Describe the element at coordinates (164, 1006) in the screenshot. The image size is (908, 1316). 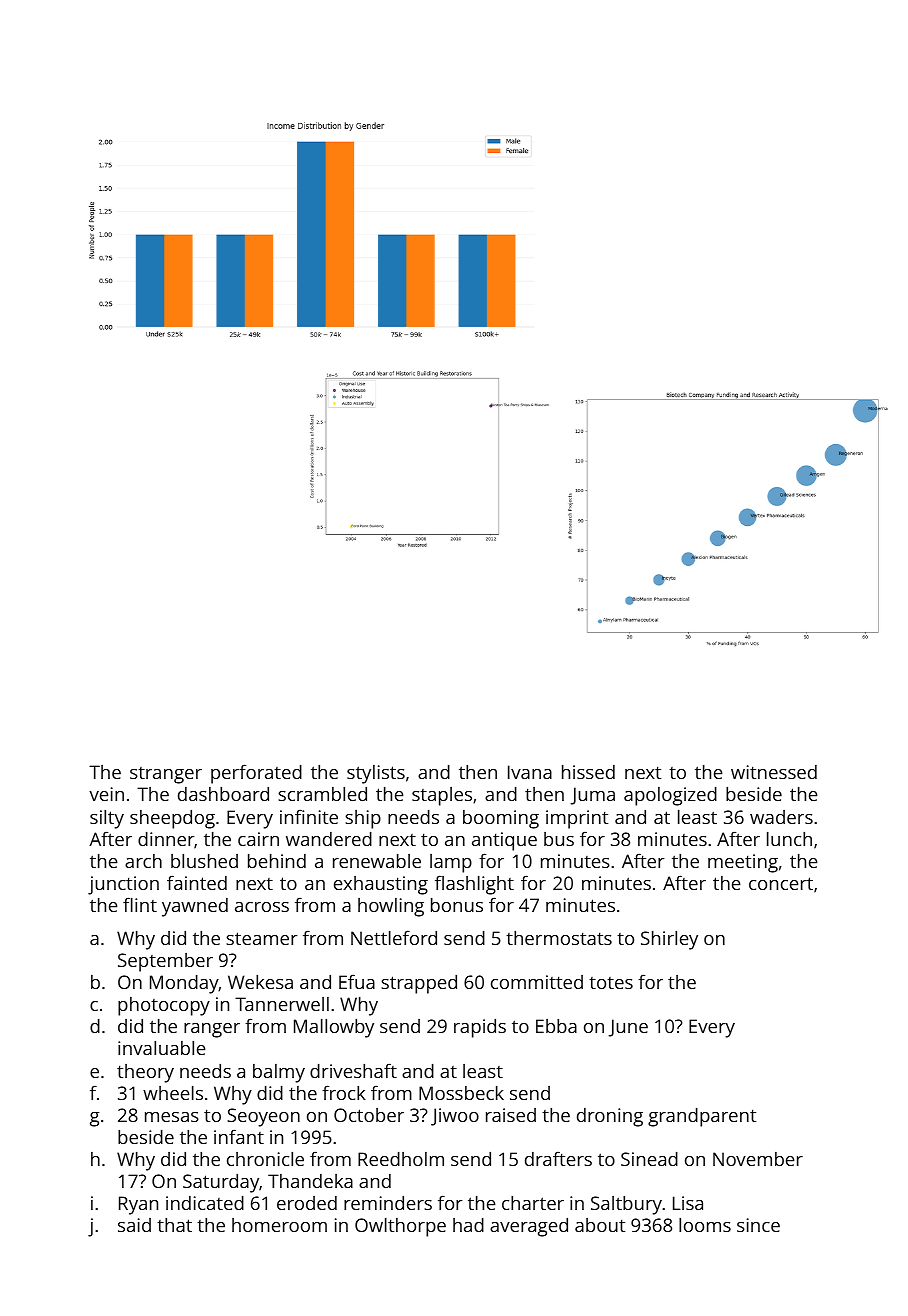
I see `photocopy` at that location.
